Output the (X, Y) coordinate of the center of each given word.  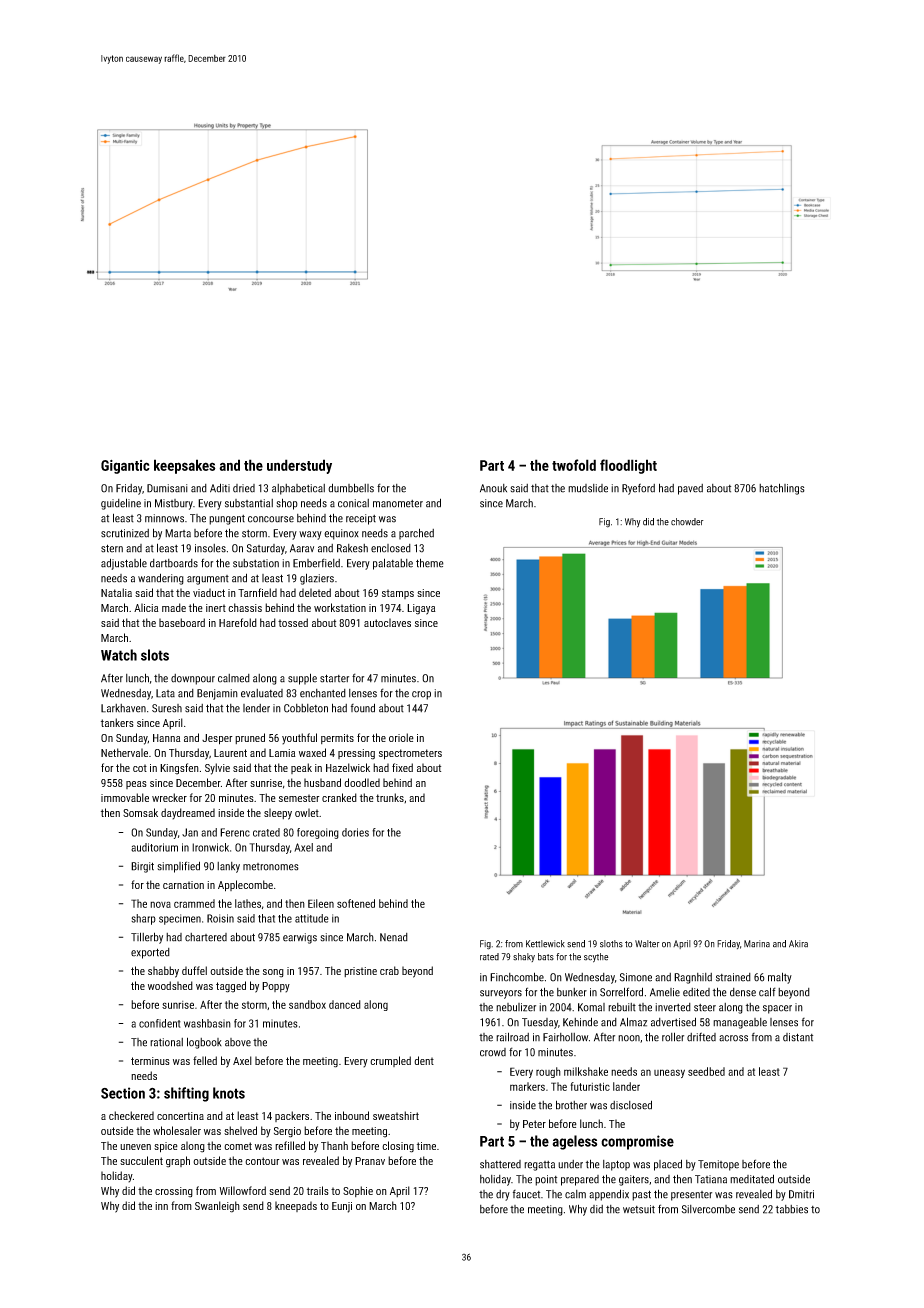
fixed (402, 767)
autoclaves (387, 622)
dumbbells (351, 488)
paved (690, 489)
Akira (798, 944)
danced (345, 1004)
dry (503, 1195)
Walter (647, 944)
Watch (119, 655)
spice (166, 1147)
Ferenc (235, 832)
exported (150, 953)
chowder (687, 522)
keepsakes (185, 466)
